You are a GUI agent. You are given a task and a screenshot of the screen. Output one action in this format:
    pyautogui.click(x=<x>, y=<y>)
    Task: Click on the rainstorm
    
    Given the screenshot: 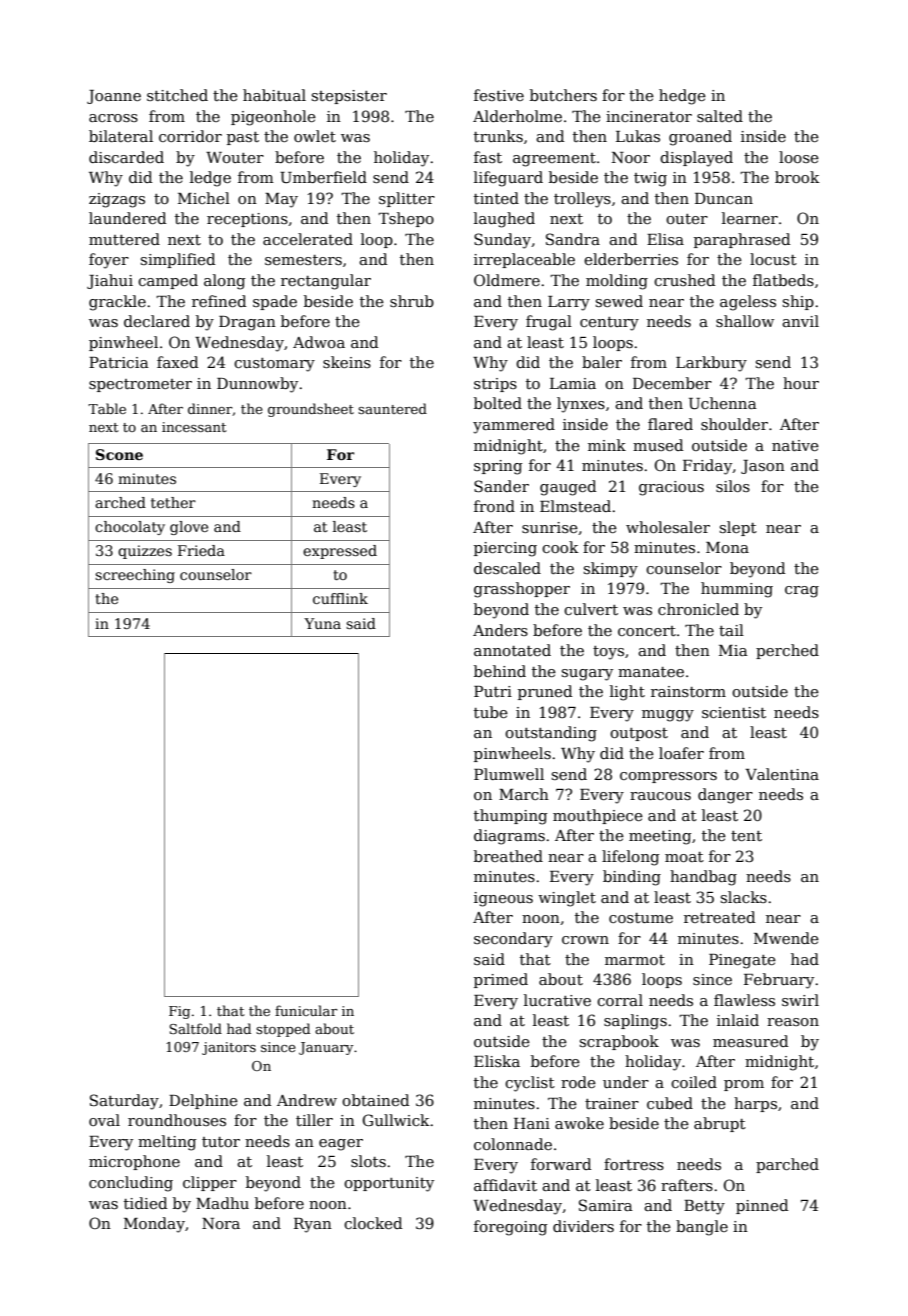 What is the action you would take?
    pyautogui.click(x=688, y=691)
